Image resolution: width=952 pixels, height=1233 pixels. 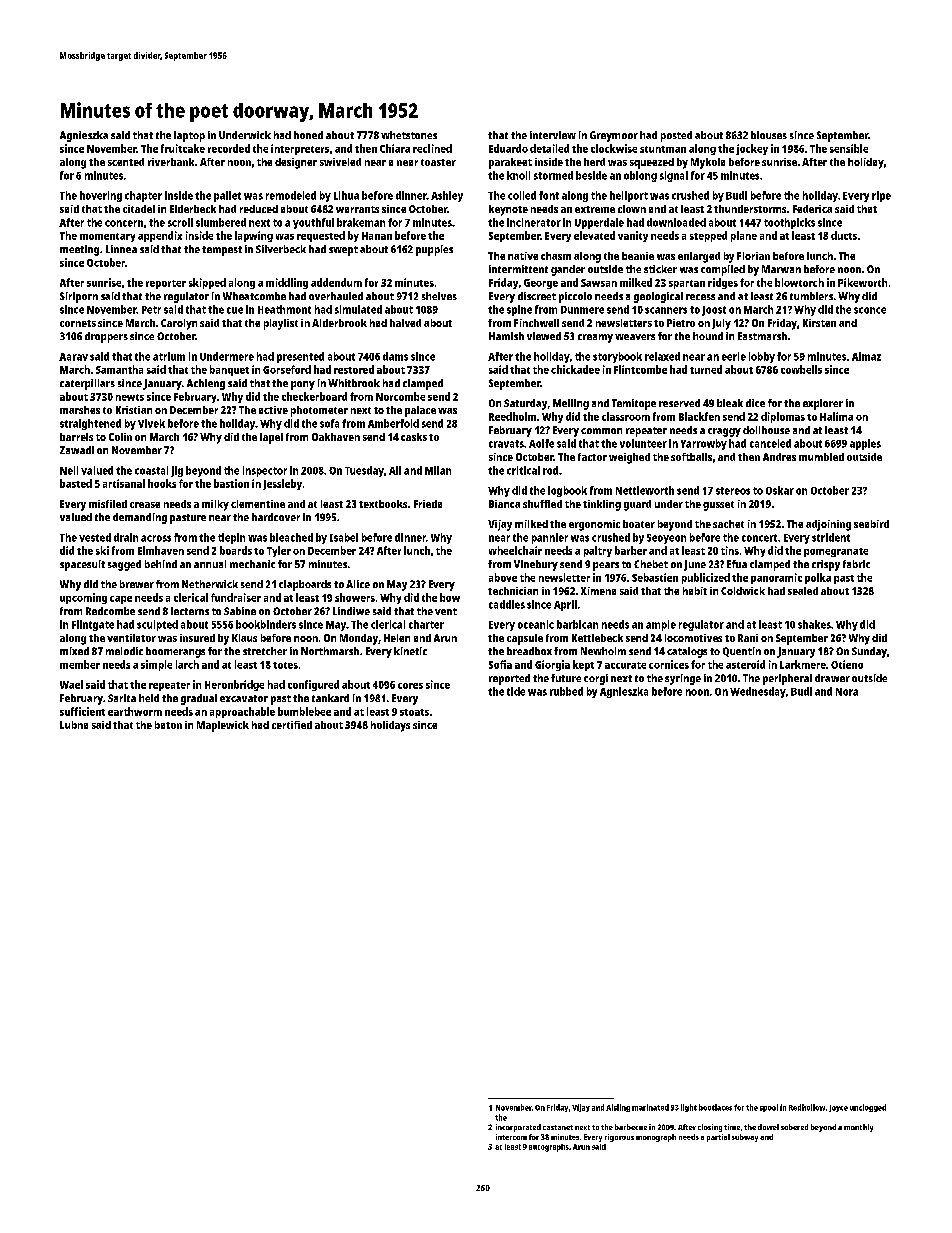 I want to click on spool, so click(x=769, y=1108).
